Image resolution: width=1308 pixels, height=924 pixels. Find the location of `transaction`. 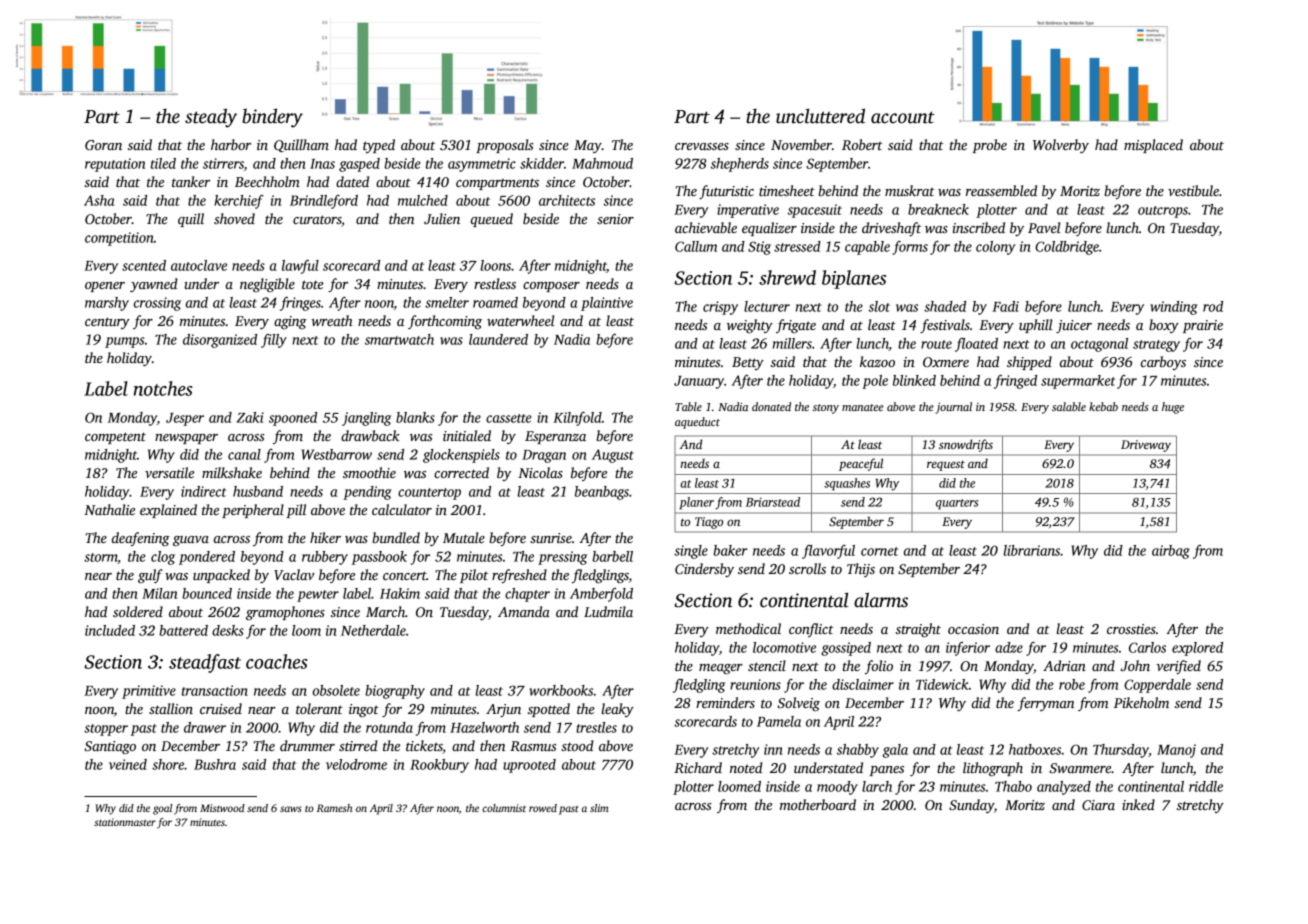

transaction is located at coordinates (215, 690).
